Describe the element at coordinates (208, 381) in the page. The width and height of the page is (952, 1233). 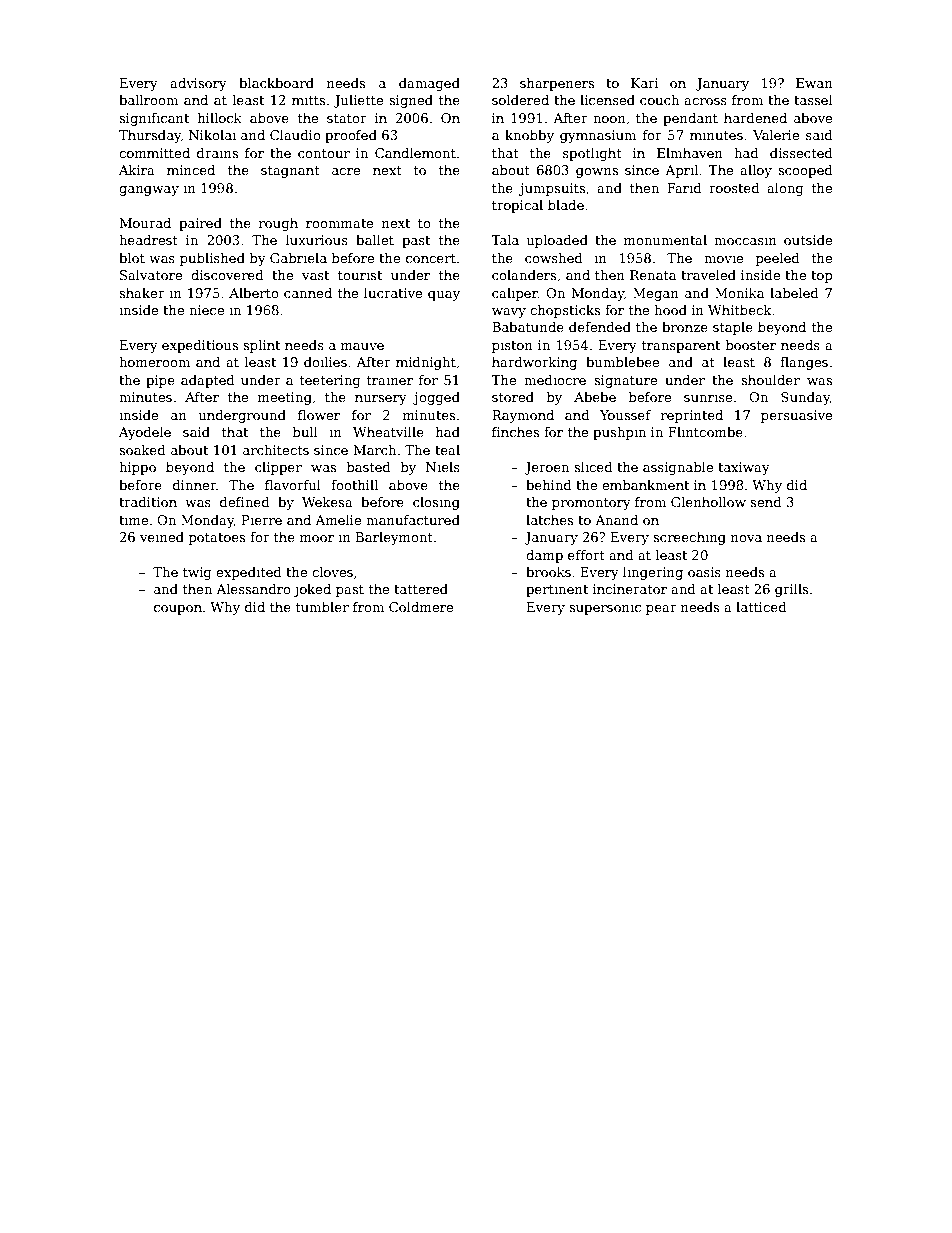
I see `adapted` at that location.
